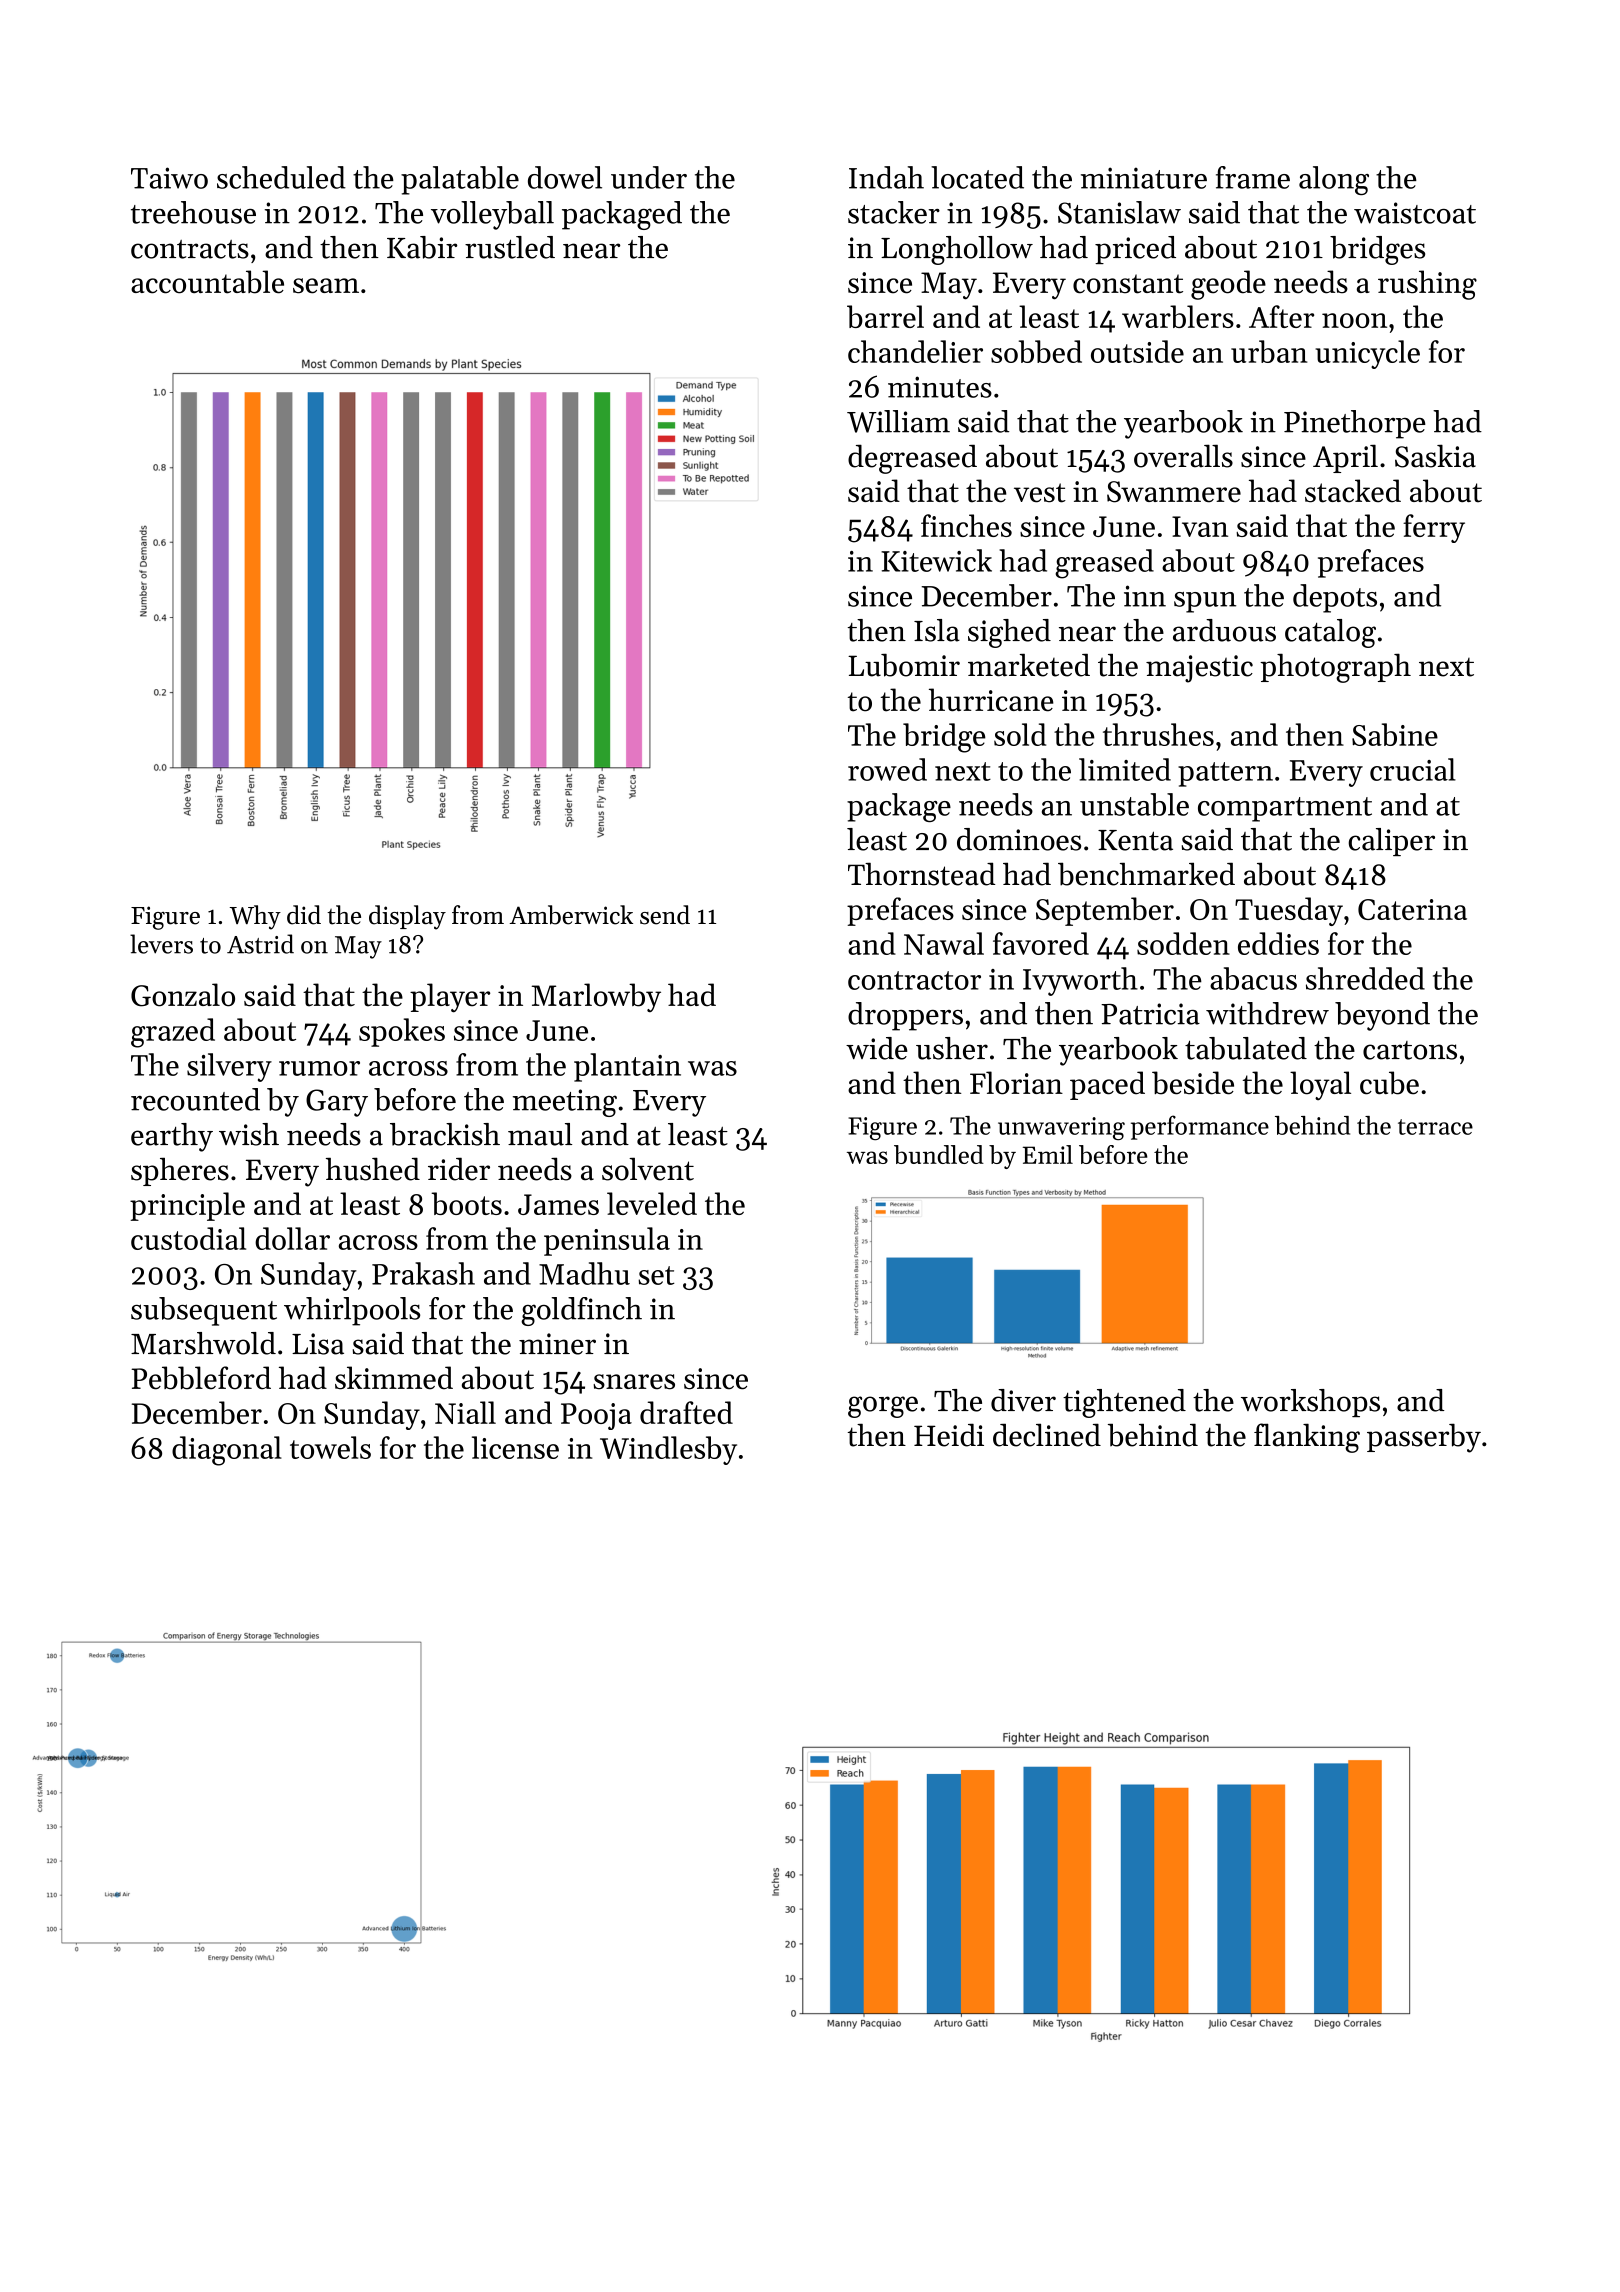 The height and width of the screenshot is (2292, 1620). What do you see at coordinates (1392, 842) in the screenshot?
I see `caliper` at bounding box center [1392, 842].
